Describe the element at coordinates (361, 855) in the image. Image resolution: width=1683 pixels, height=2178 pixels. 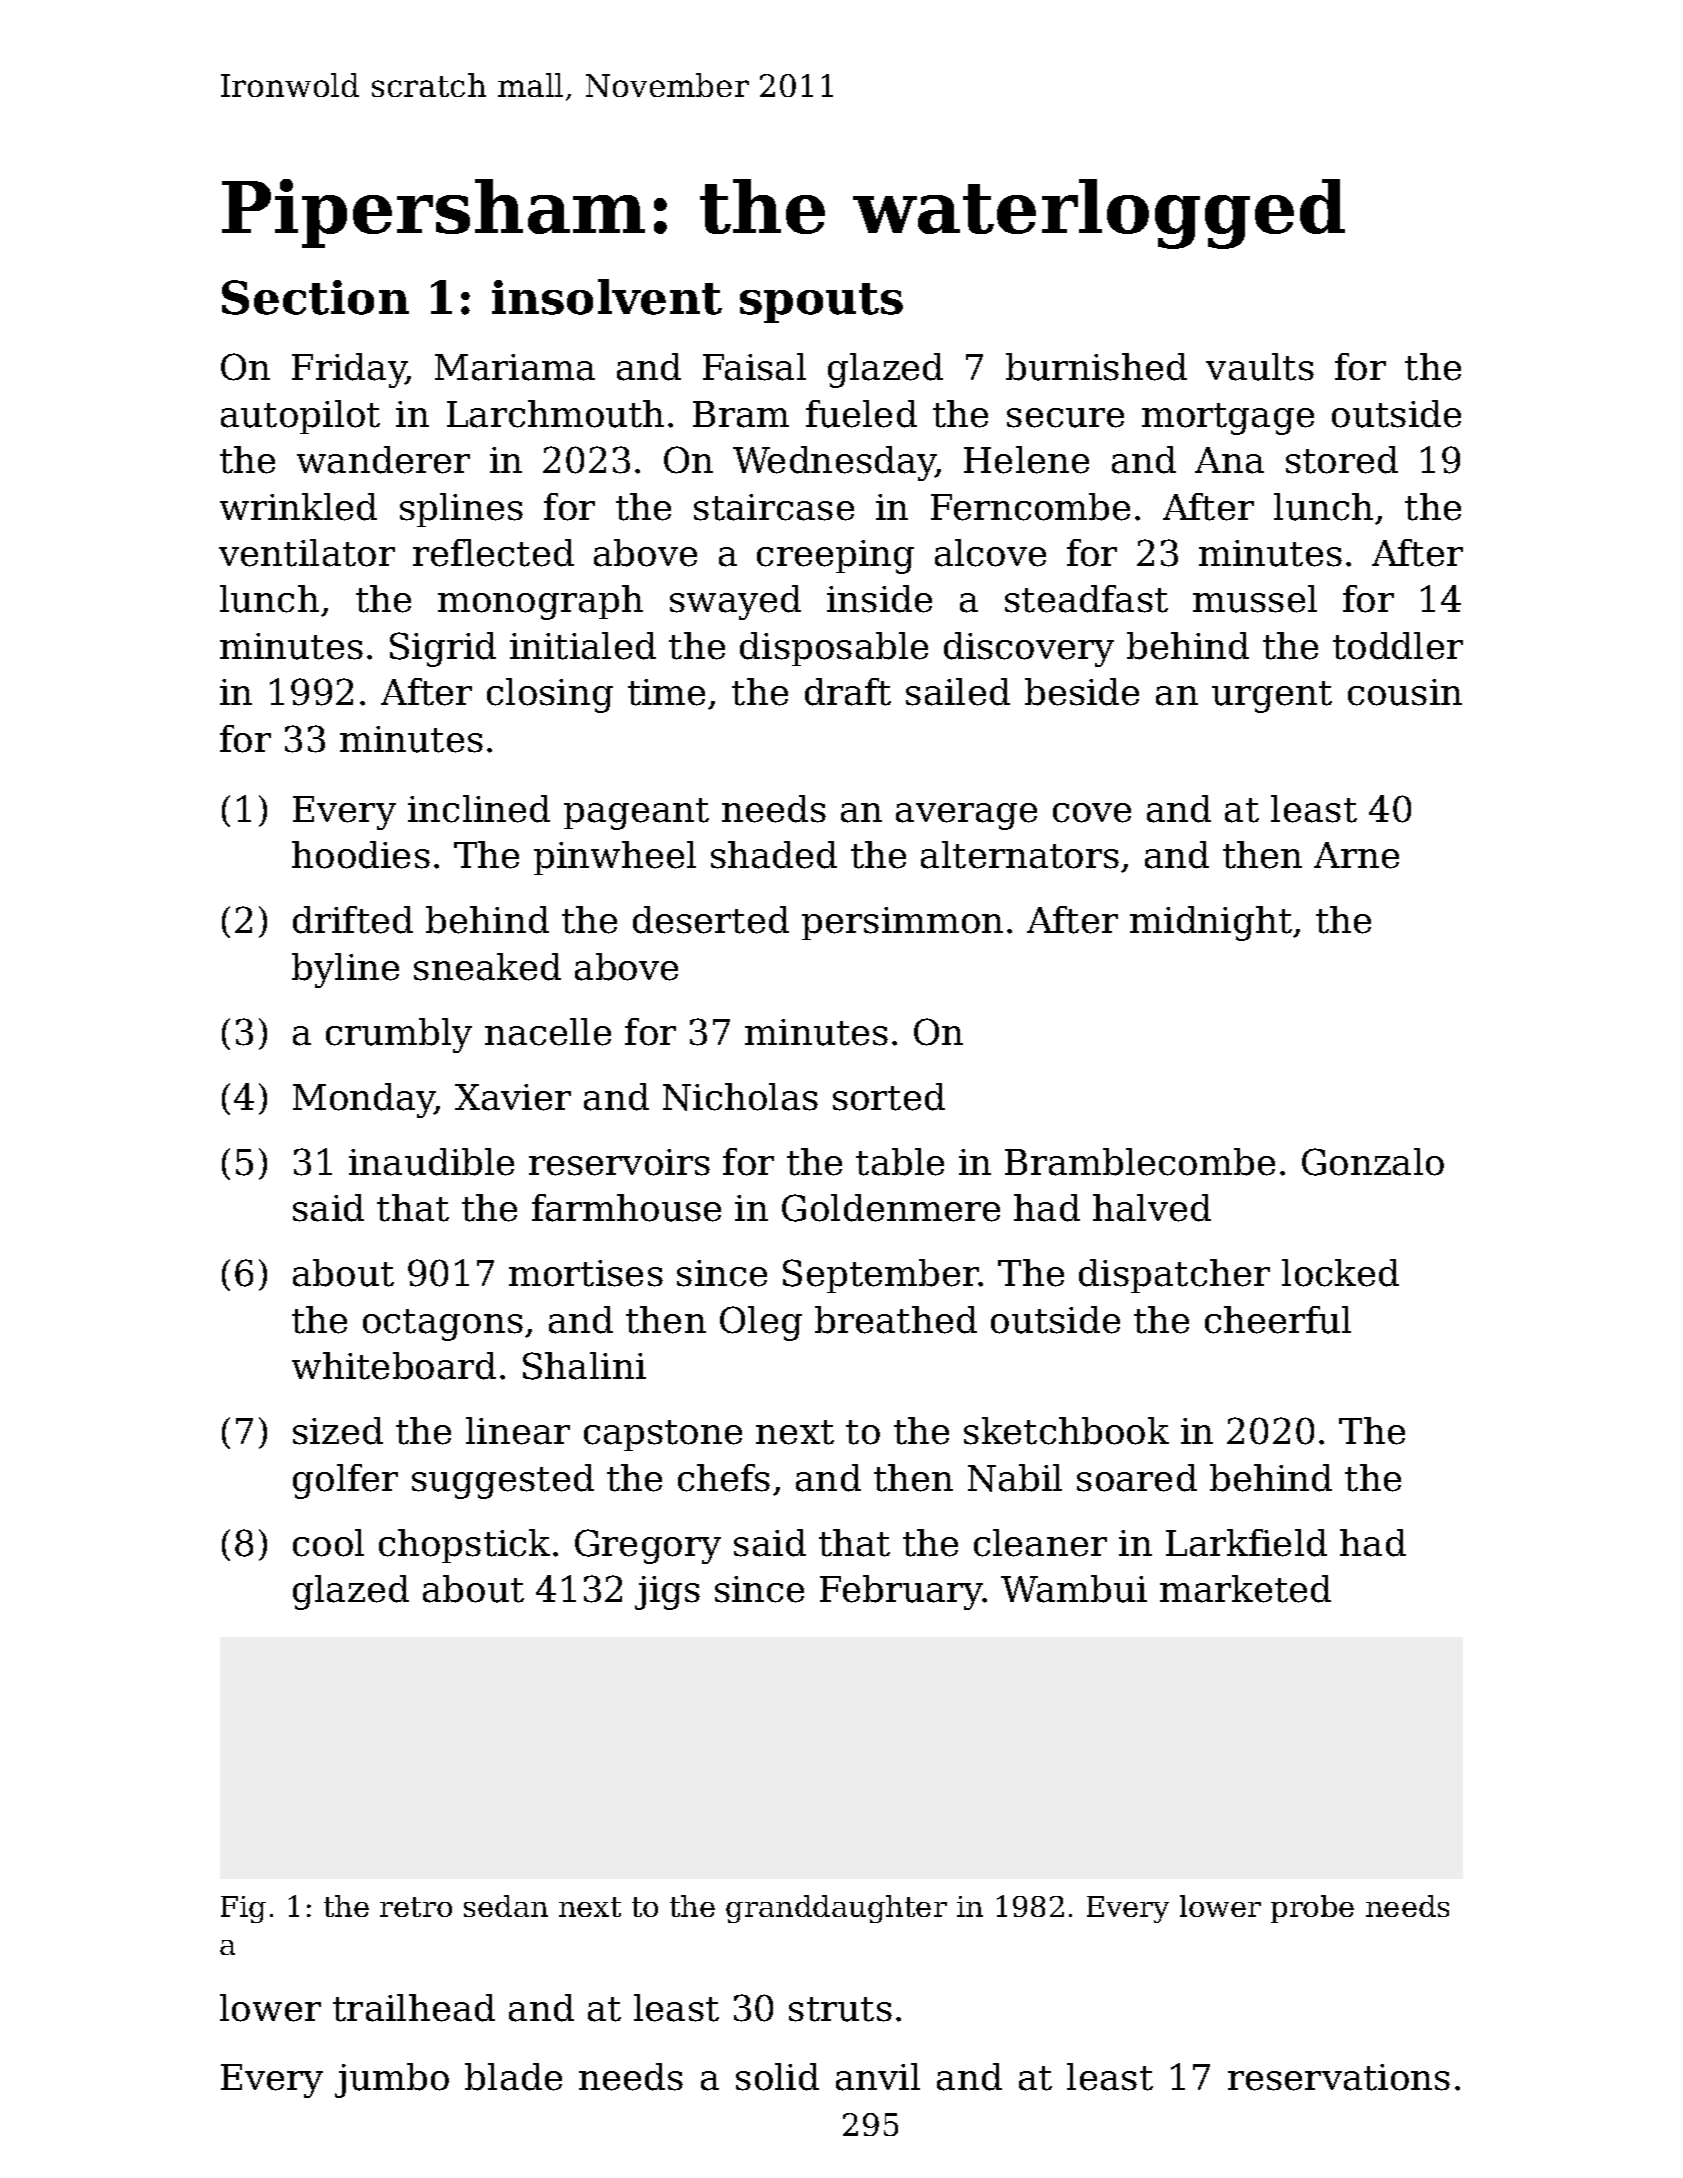
I see `hoodies` at that location.
